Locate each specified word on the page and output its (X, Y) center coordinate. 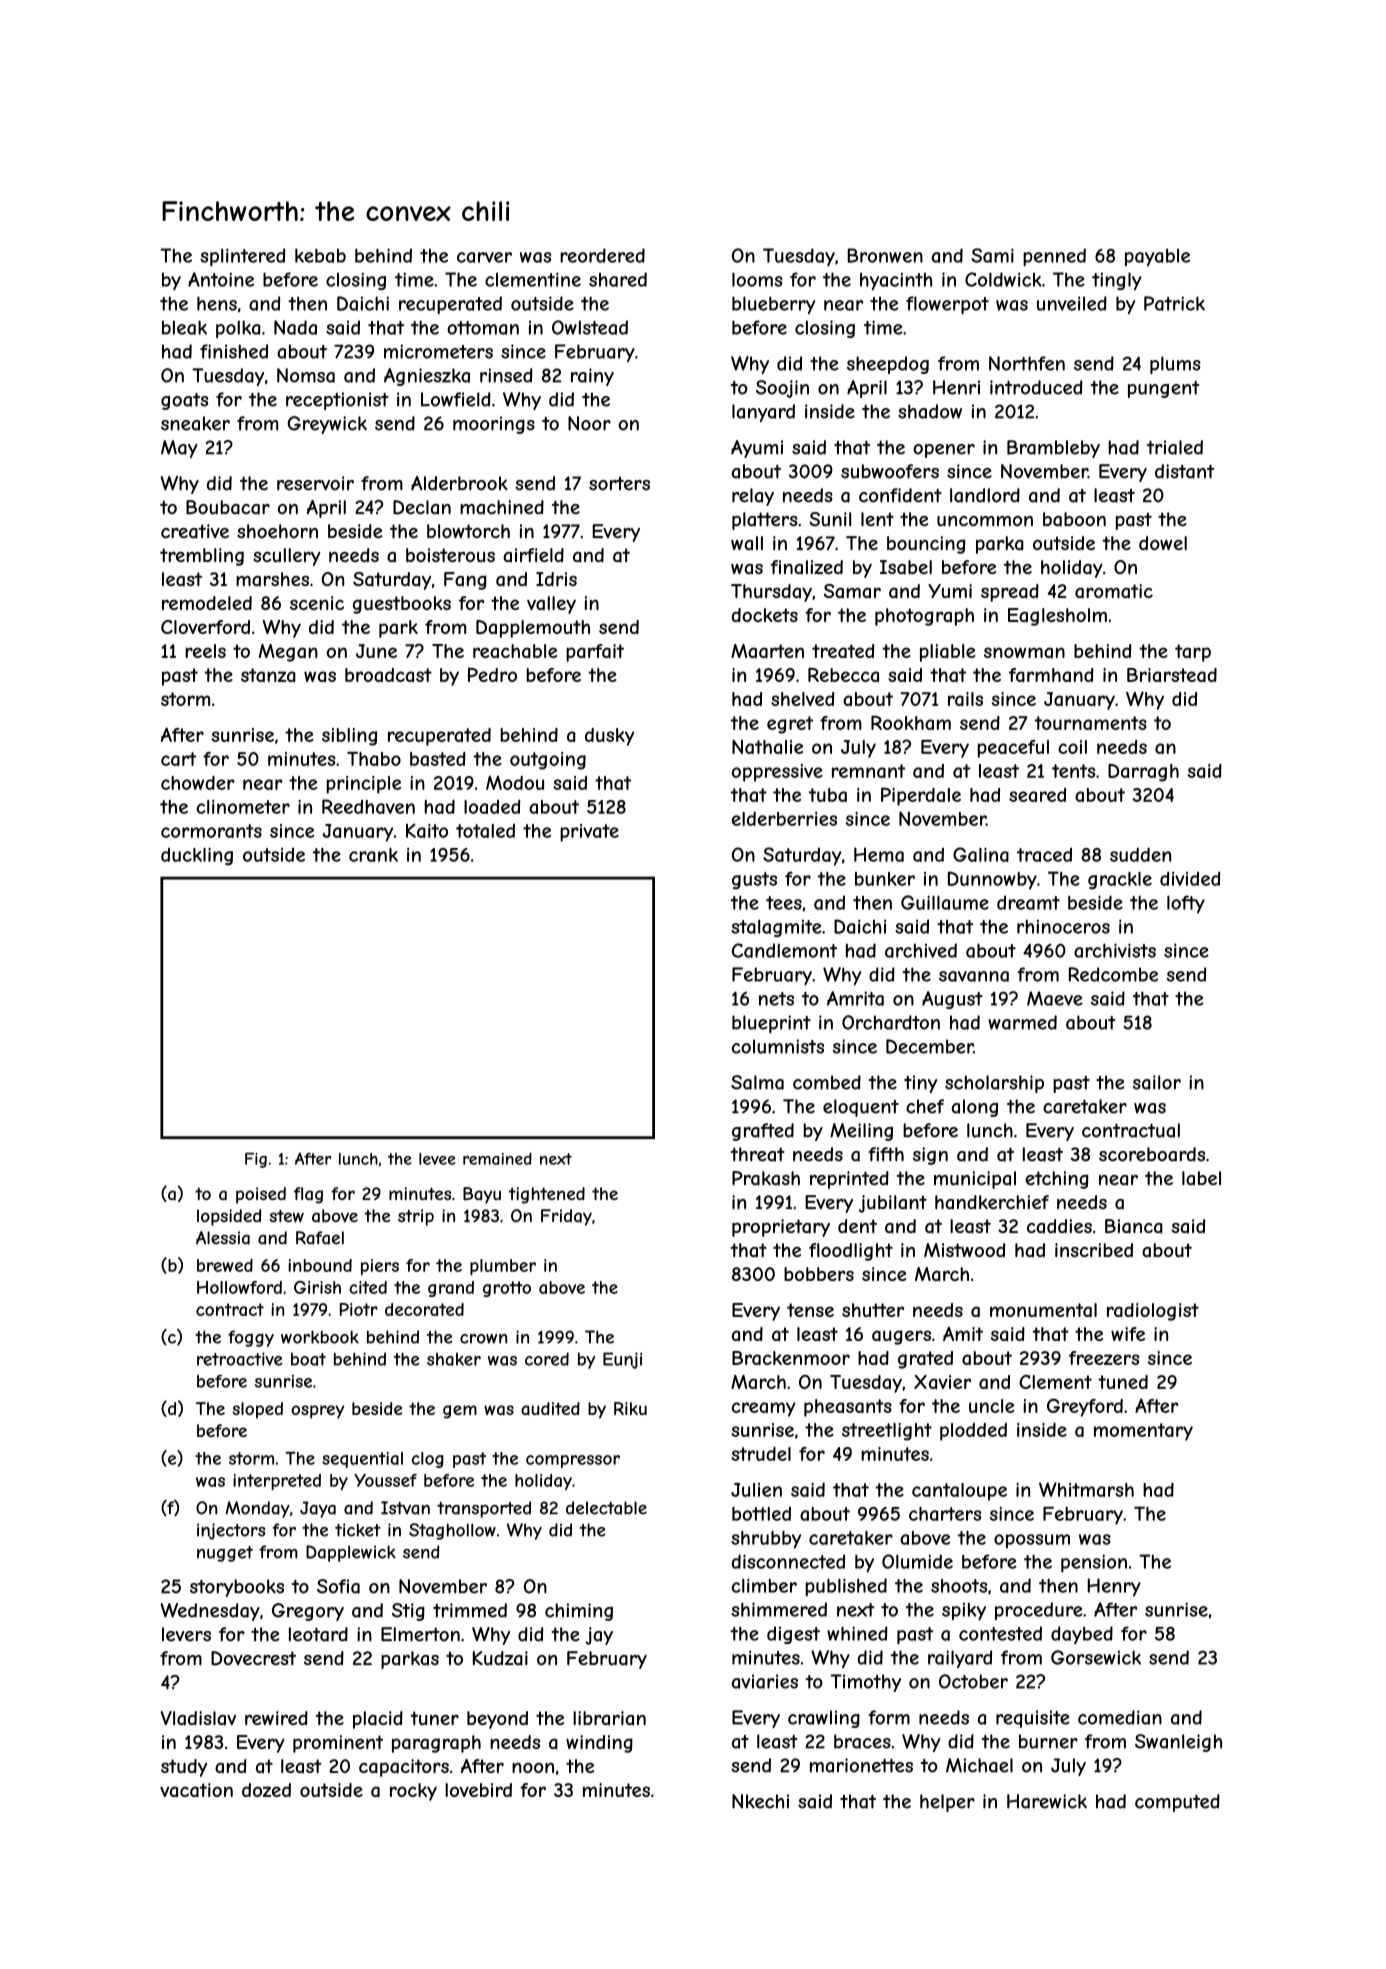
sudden (1140, 854)
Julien (756, 1490)
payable (1157, 257)
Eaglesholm (1057, 617)
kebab (320, 255)
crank (373, 855)
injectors (231, 1531)
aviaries (765, 1681)
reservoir (315, 483)
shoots (959, 1586)
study (184, 1768)
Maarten (767, 651)
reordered (602, 255)
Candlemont (784, 950)
